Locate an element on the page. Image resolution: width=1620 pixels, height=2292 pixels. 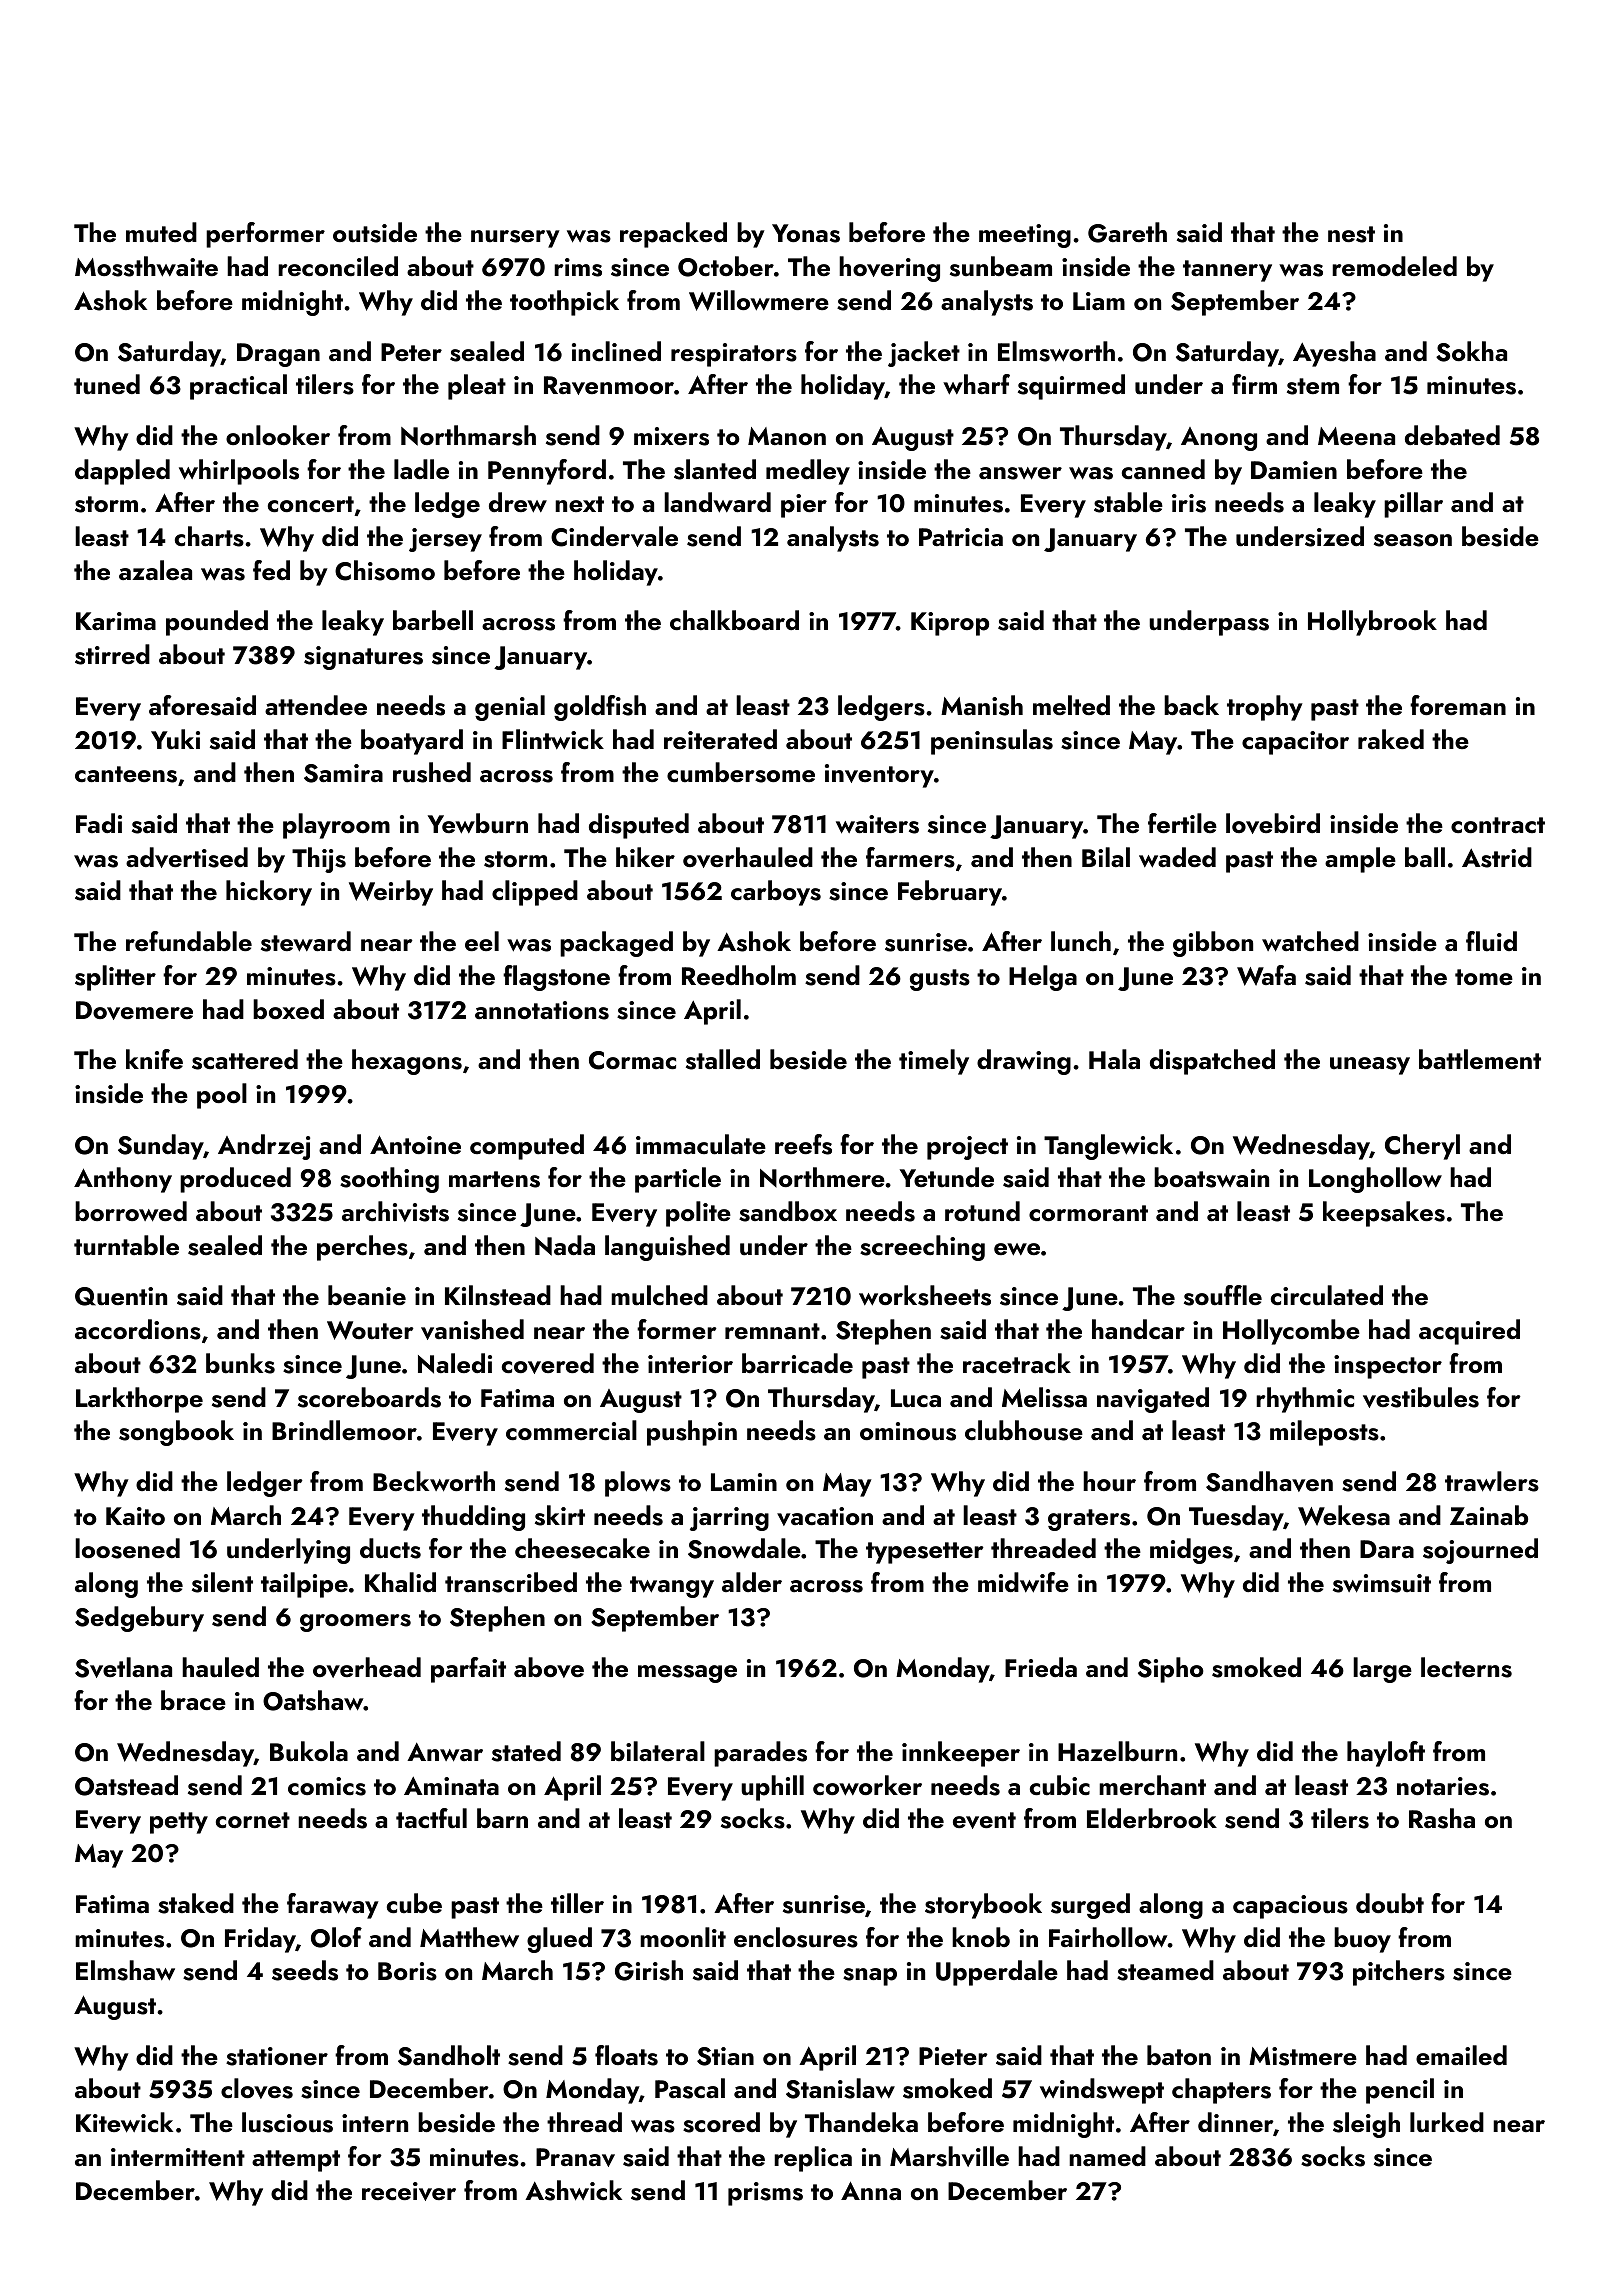
cormorant is located at coordinates (1088, 1213).
